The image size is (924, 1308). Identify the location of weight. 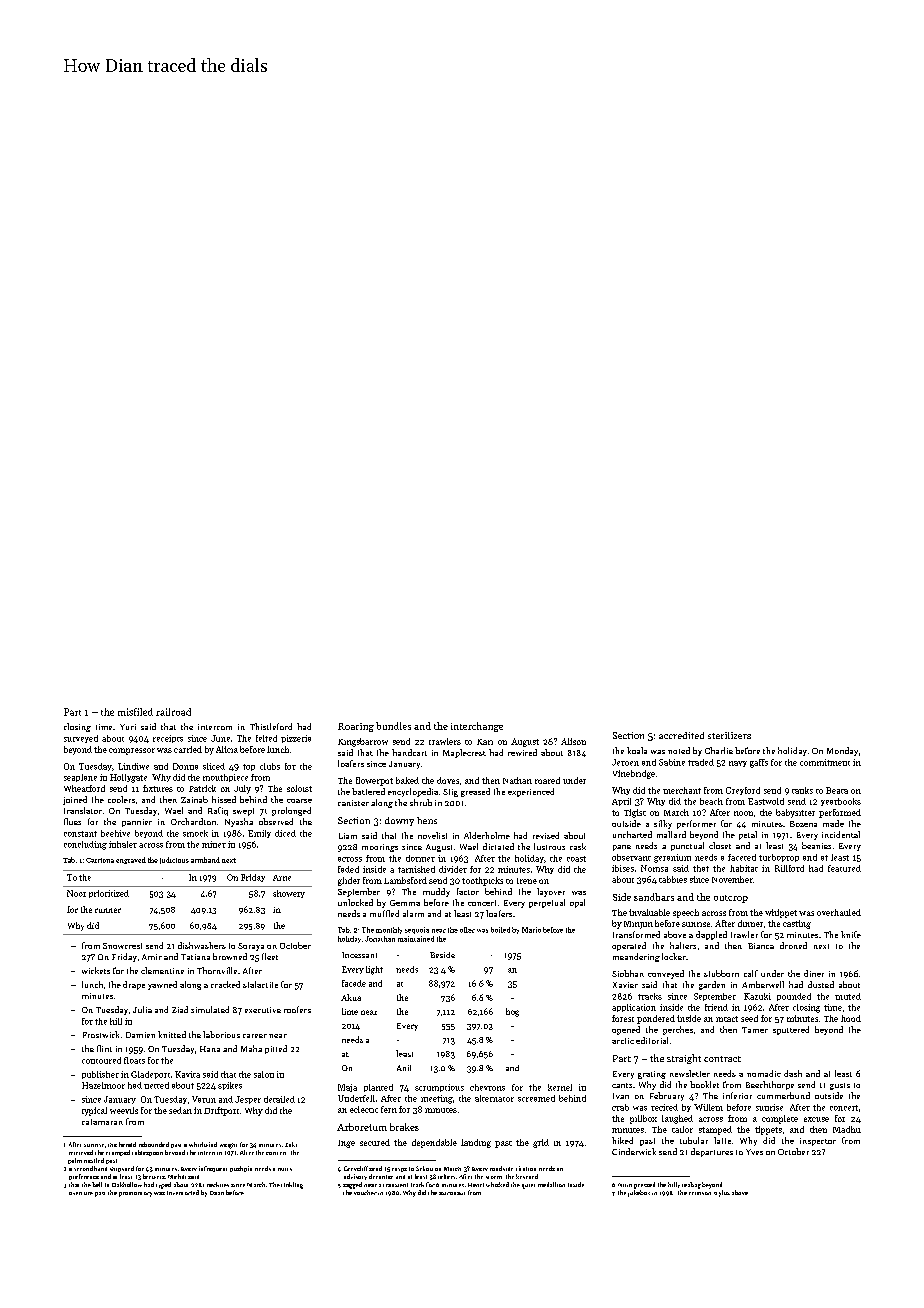
(228, 1146).
